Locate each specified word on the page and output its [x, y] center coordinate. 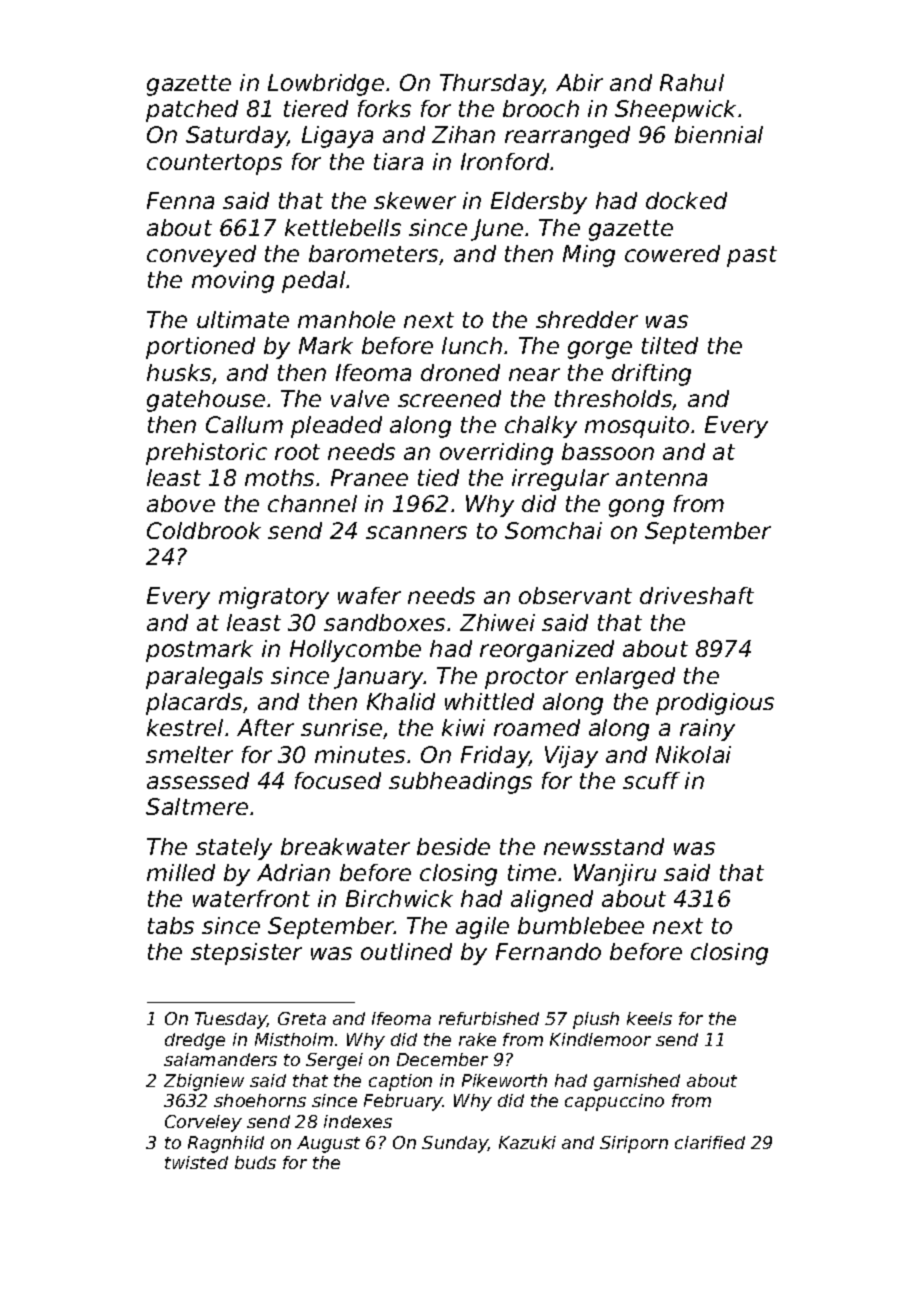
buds [255, 1162]
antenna [661, 478]
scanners [416, 532]
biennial [719, 134]
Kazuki [527, 1142]
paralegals [204, 678]
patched [192, 111]
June [497, 230]
